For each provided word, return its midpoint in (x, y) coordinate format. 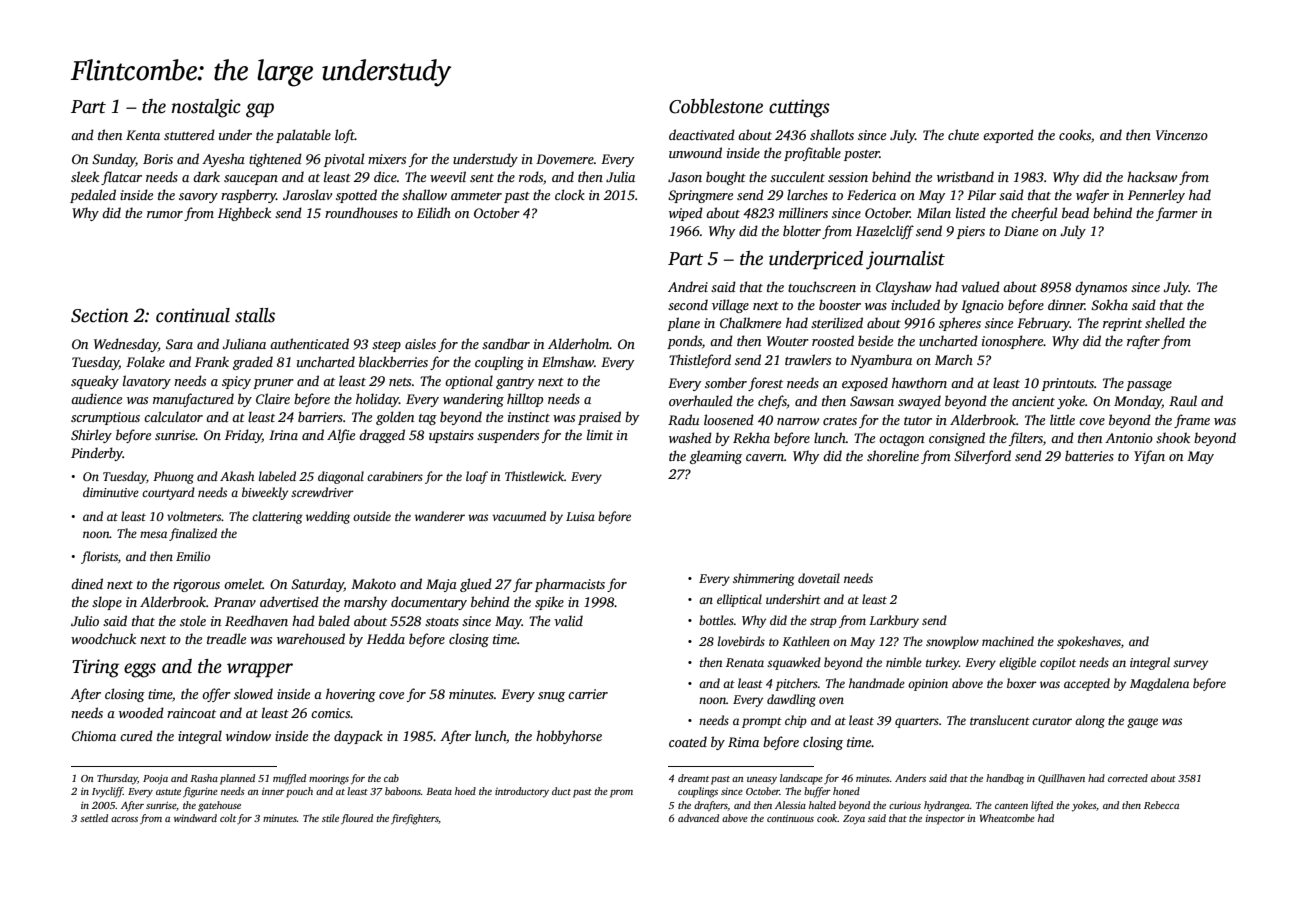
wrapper (260, 670)
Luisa (580, 516)
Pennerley (1156, 196)
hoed (465, 791)
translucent (1000, 720)
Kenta (143, 135)
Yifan (1149, 457)
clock (570, 194)
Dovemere (565, 159)
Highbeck (244, 214)
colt (228, 818)
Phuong (173, 477)
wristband (965, 176)
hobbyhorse (569, 737)
